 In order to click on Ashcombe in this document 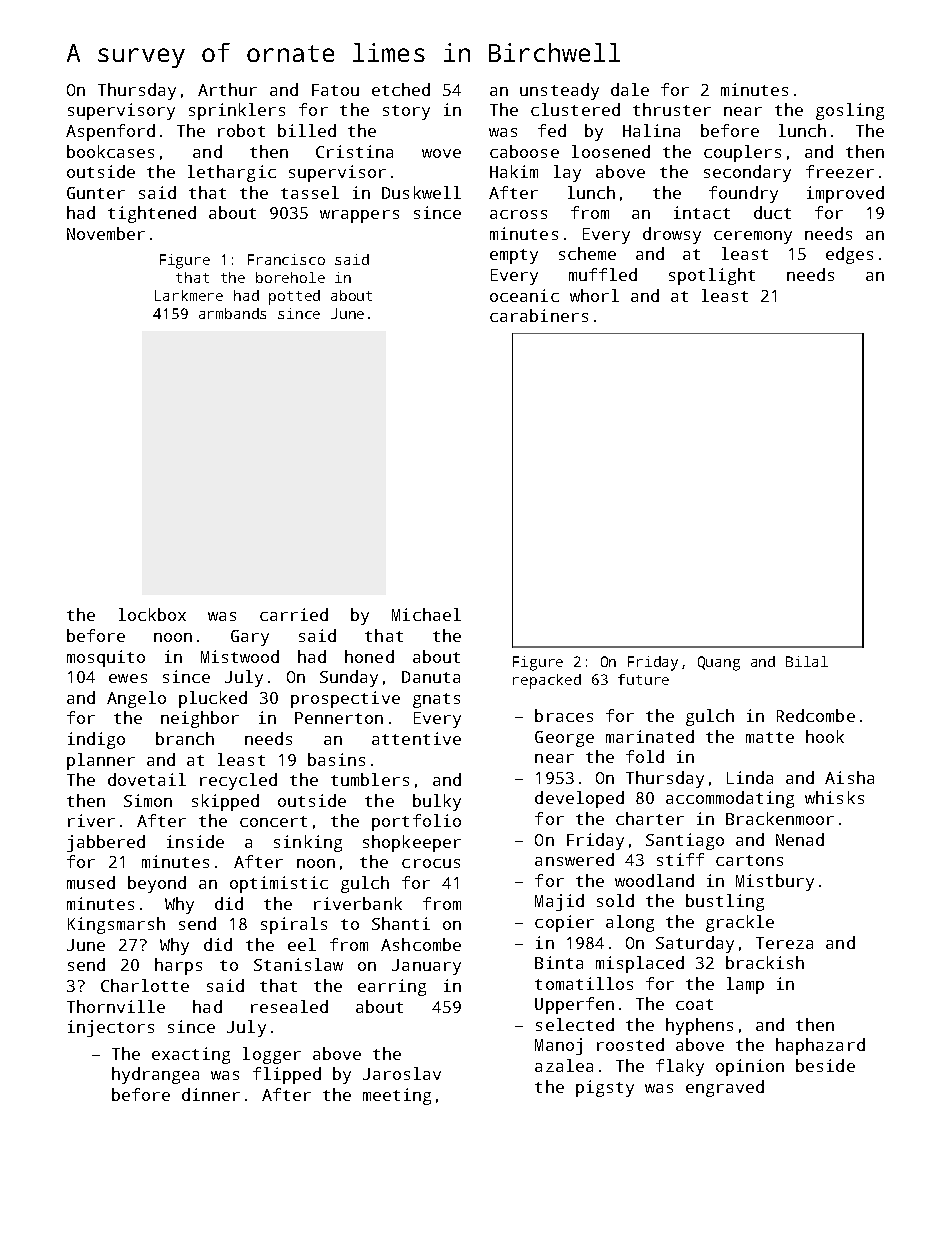, I will do `click(421, 944)`.
